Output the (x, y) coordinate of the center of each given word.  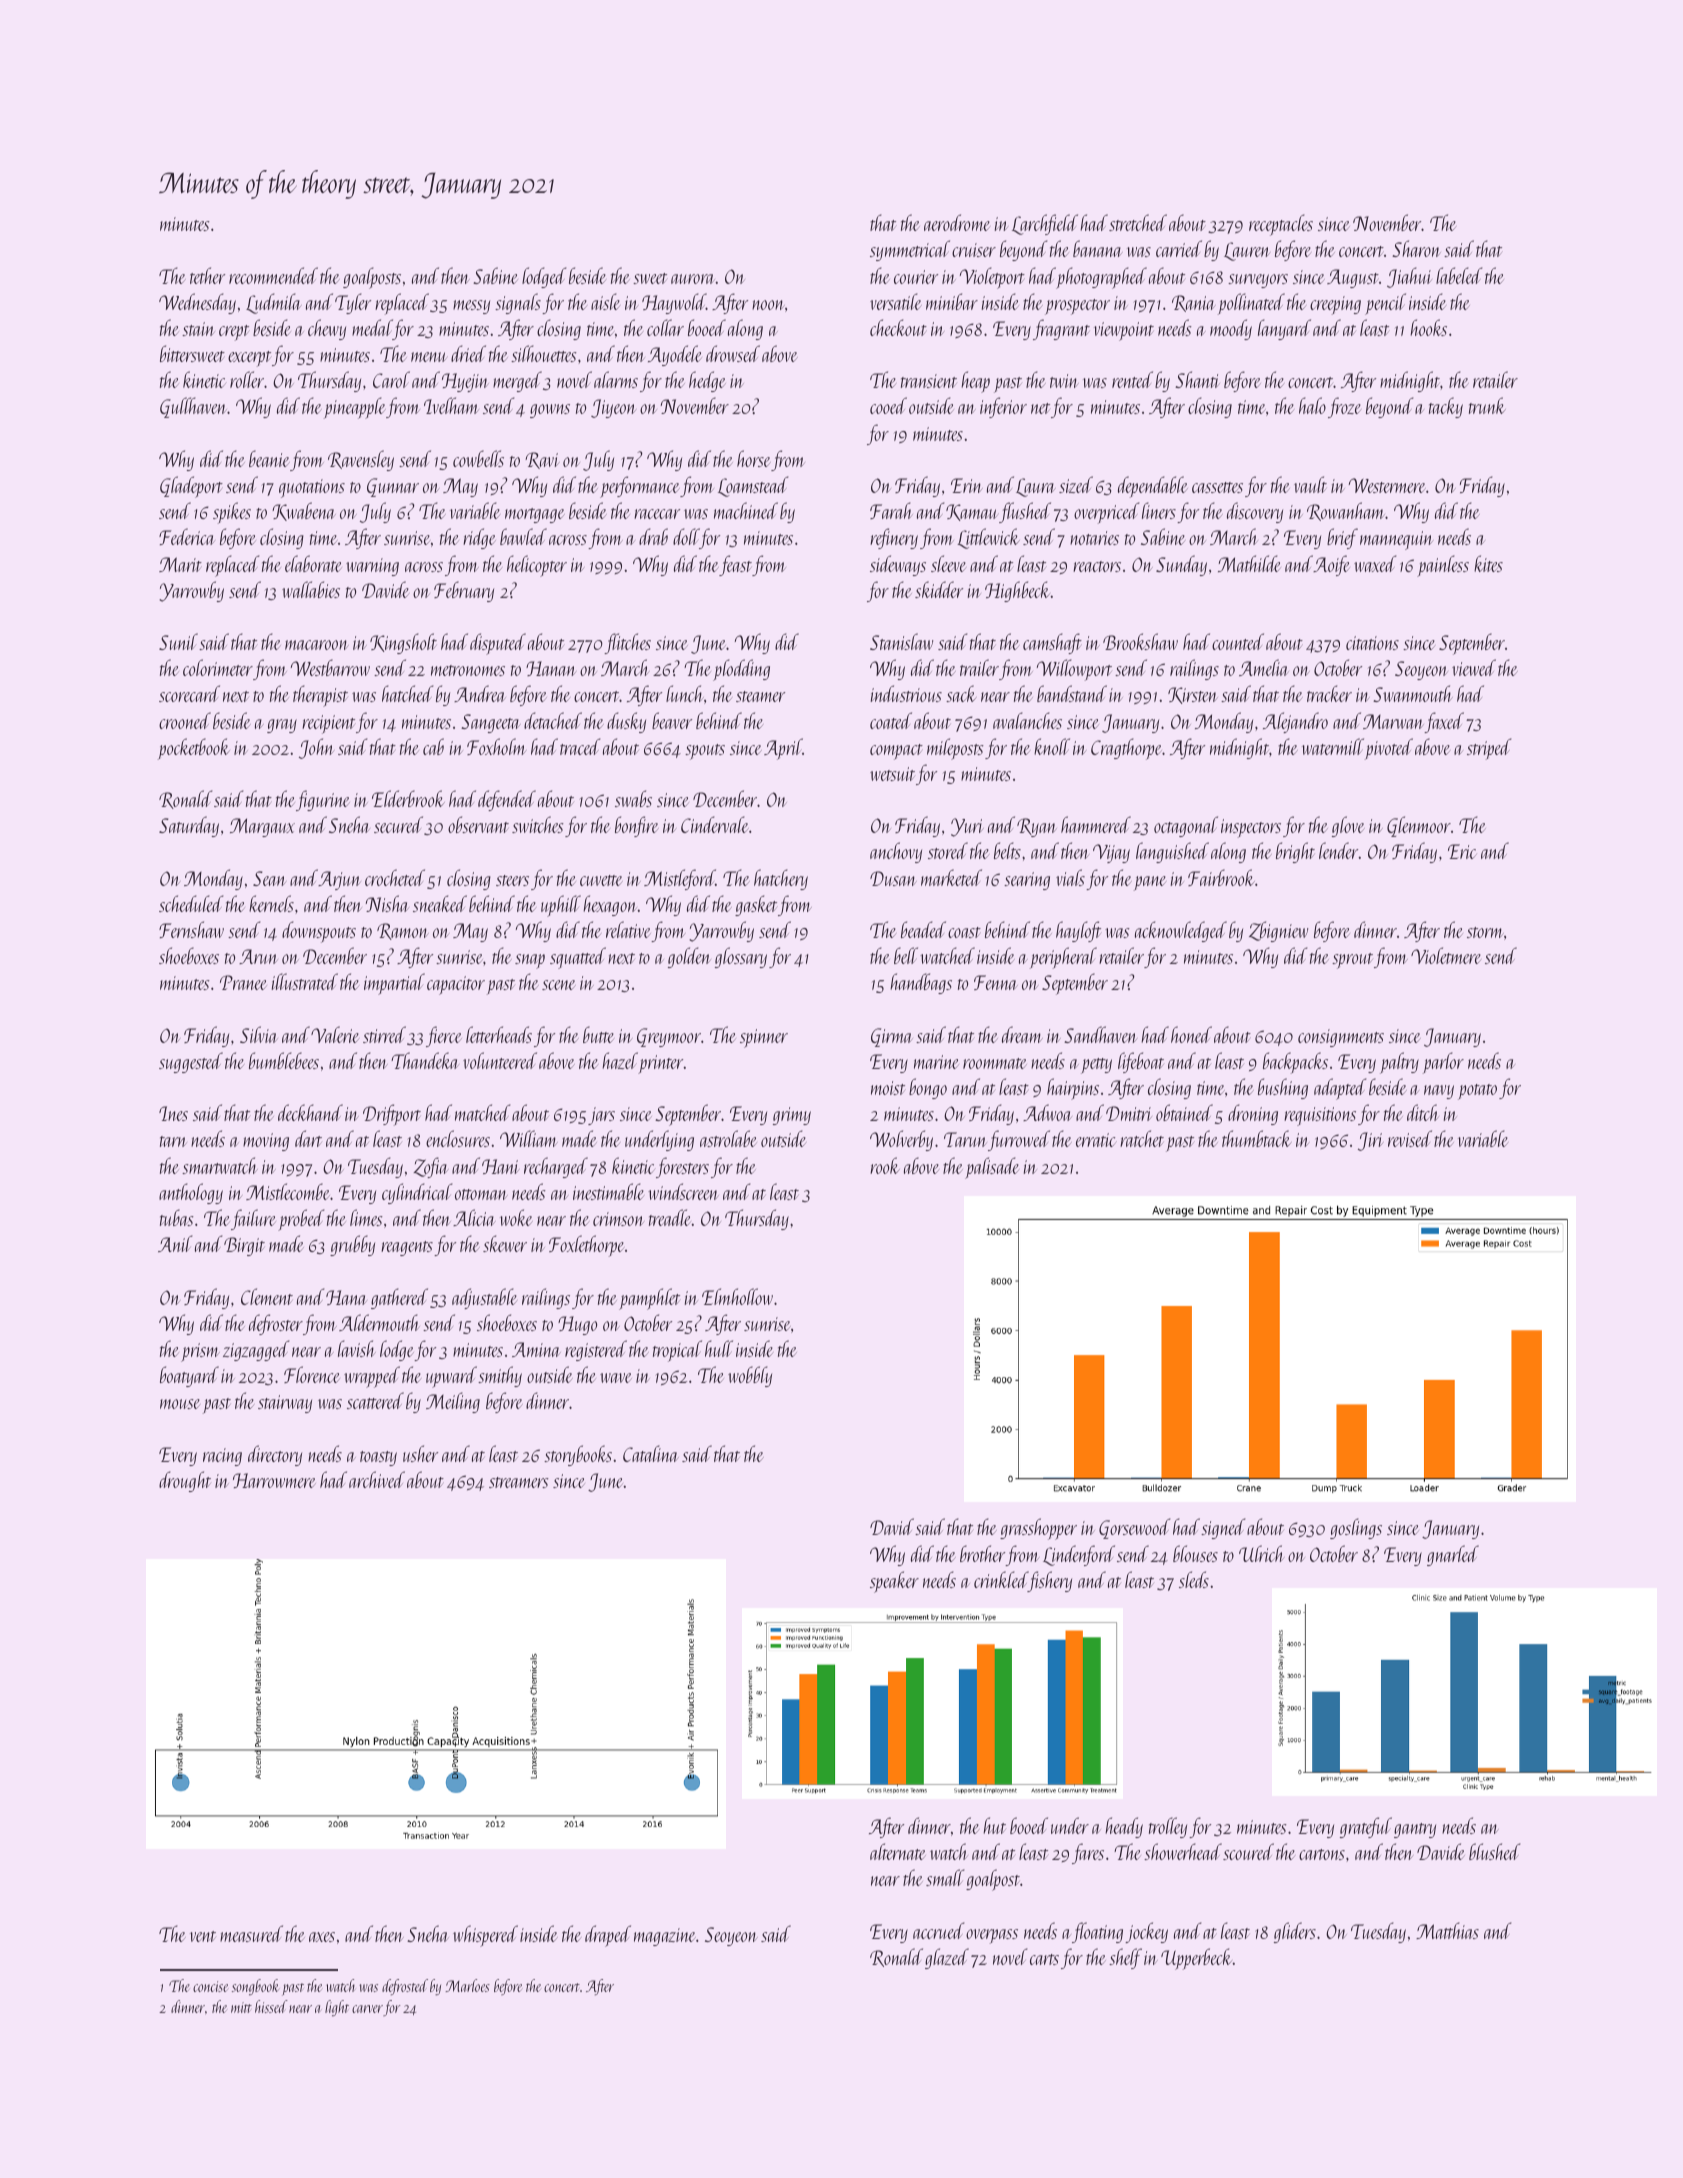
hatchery (781, 879)
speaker (894, 1582)
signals (518, 303)
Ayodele (674, 355)
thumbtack (1257, 1138)
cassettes (1217, 487)
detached (553, 720)
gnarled (1453, 1555)
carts (1044, 1959)
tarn (173, 1141)
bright (1295, 852)
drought (185, 1481)
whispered (485, 1936)
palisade (992, 1168)
